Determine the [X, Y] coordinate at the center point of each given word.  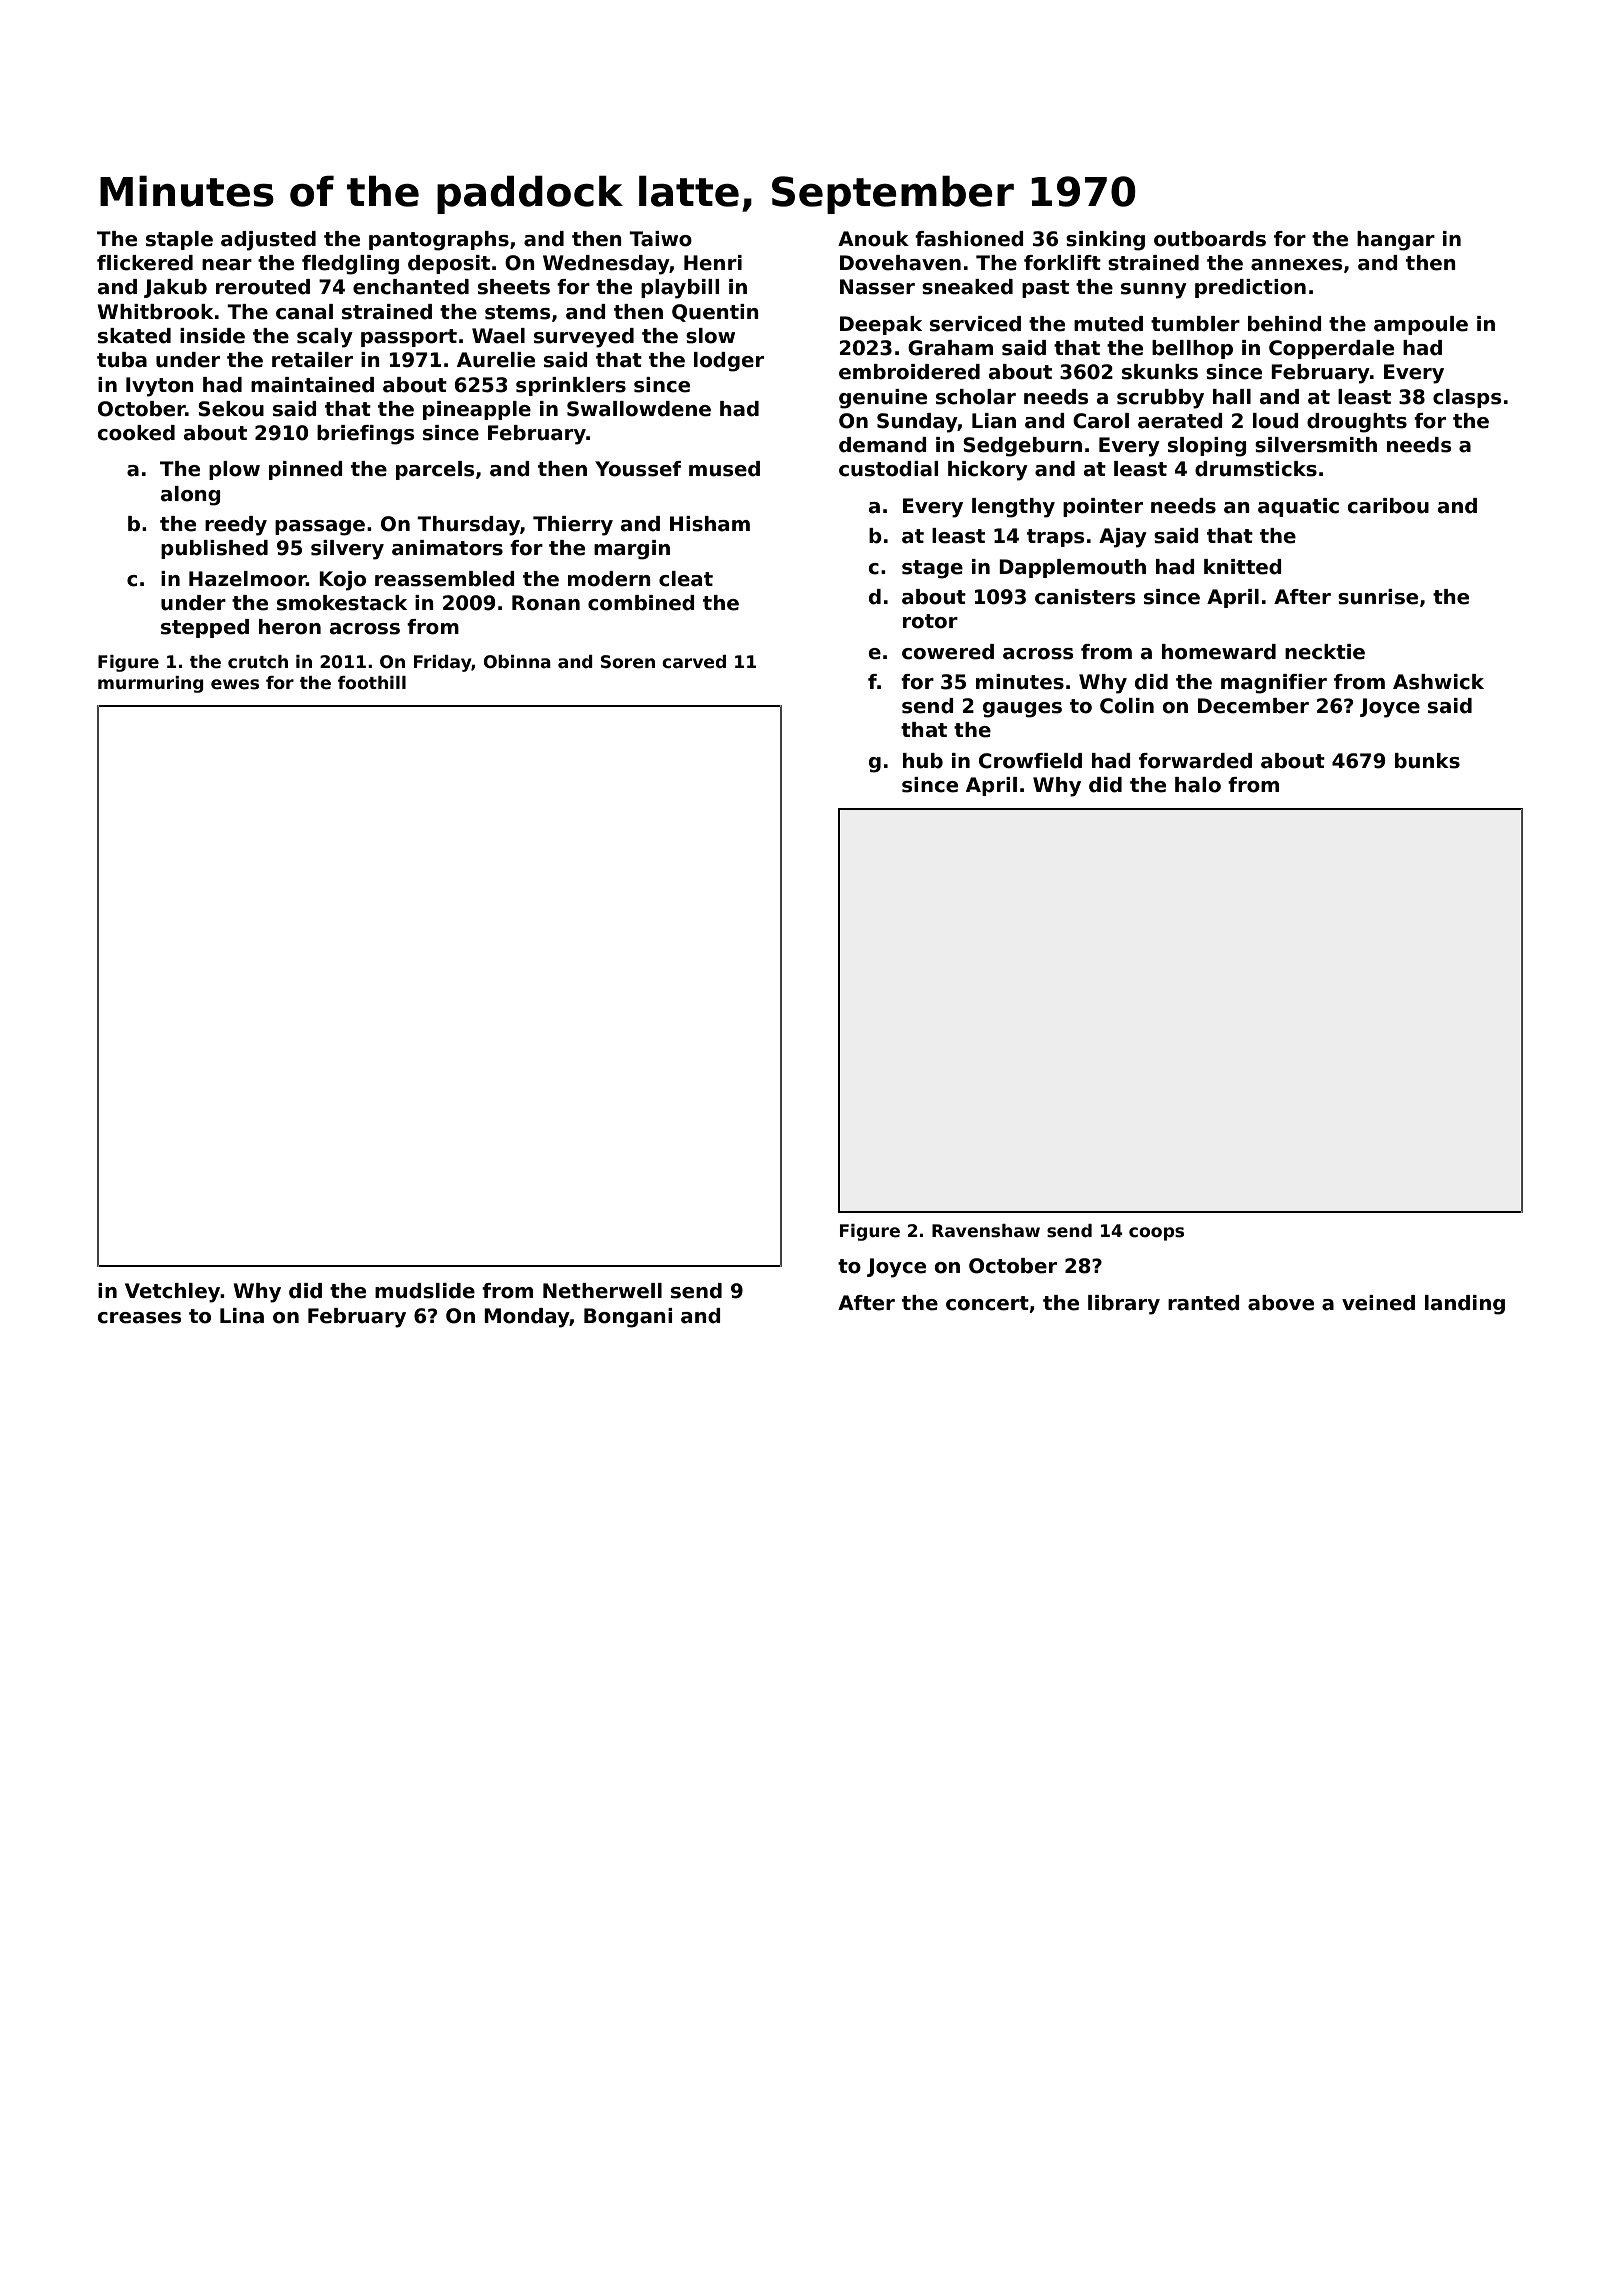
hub [923, 761]
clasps [1467, 398]
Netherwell [602, 1291]
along [190, 496]
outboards [1210, 239]
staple [179, 240]
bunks [1427, 761]
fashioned [969, 239]
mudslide [425, 1291]
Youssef [638, 469]
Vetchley [173, 1293]
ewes [235, 684]
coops [1156, 1234]
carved [694, 662]
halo [1198, 785]
